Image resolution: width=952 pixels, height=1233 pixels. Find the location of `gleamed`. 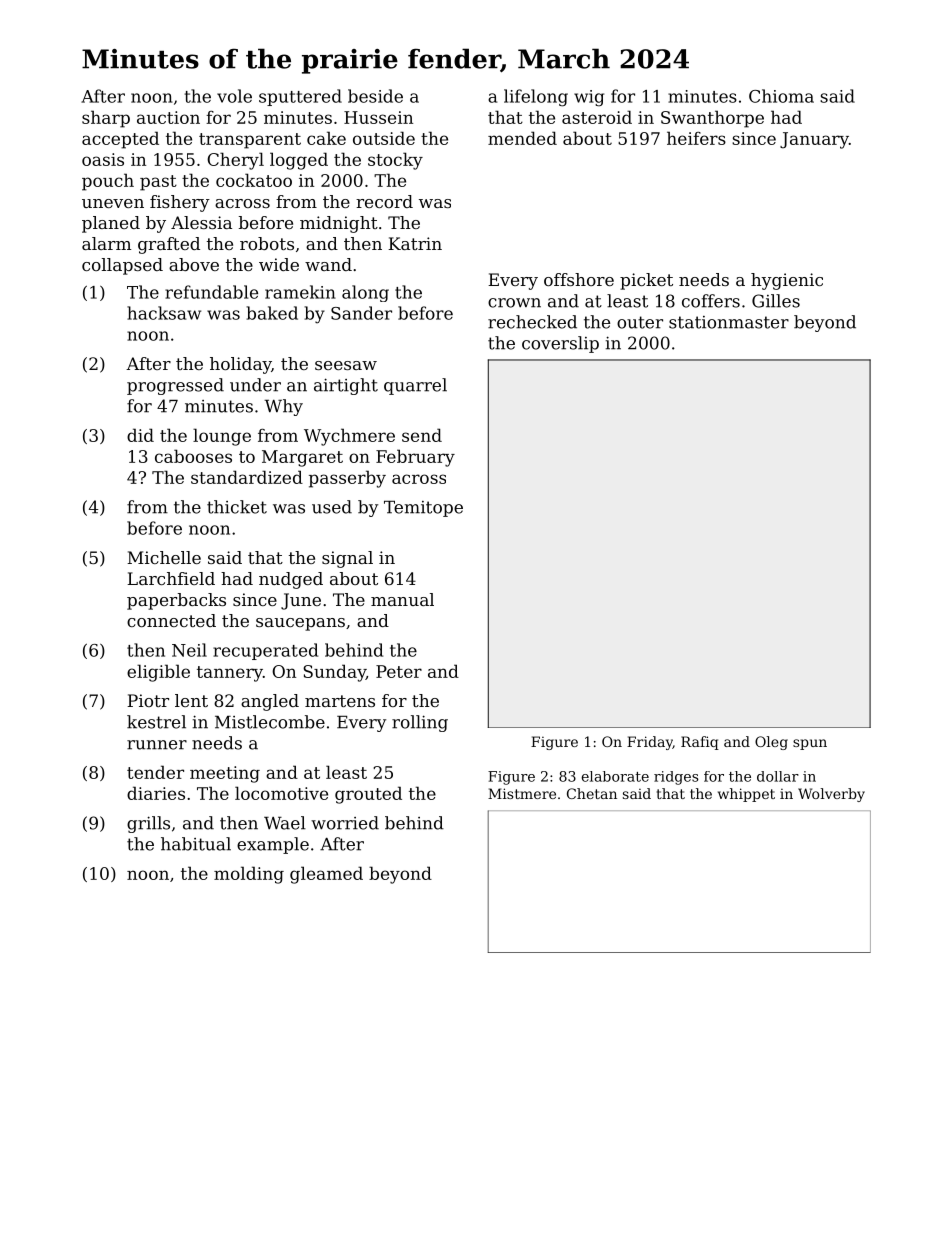

gleamed is located at coordinates (326, 875).
